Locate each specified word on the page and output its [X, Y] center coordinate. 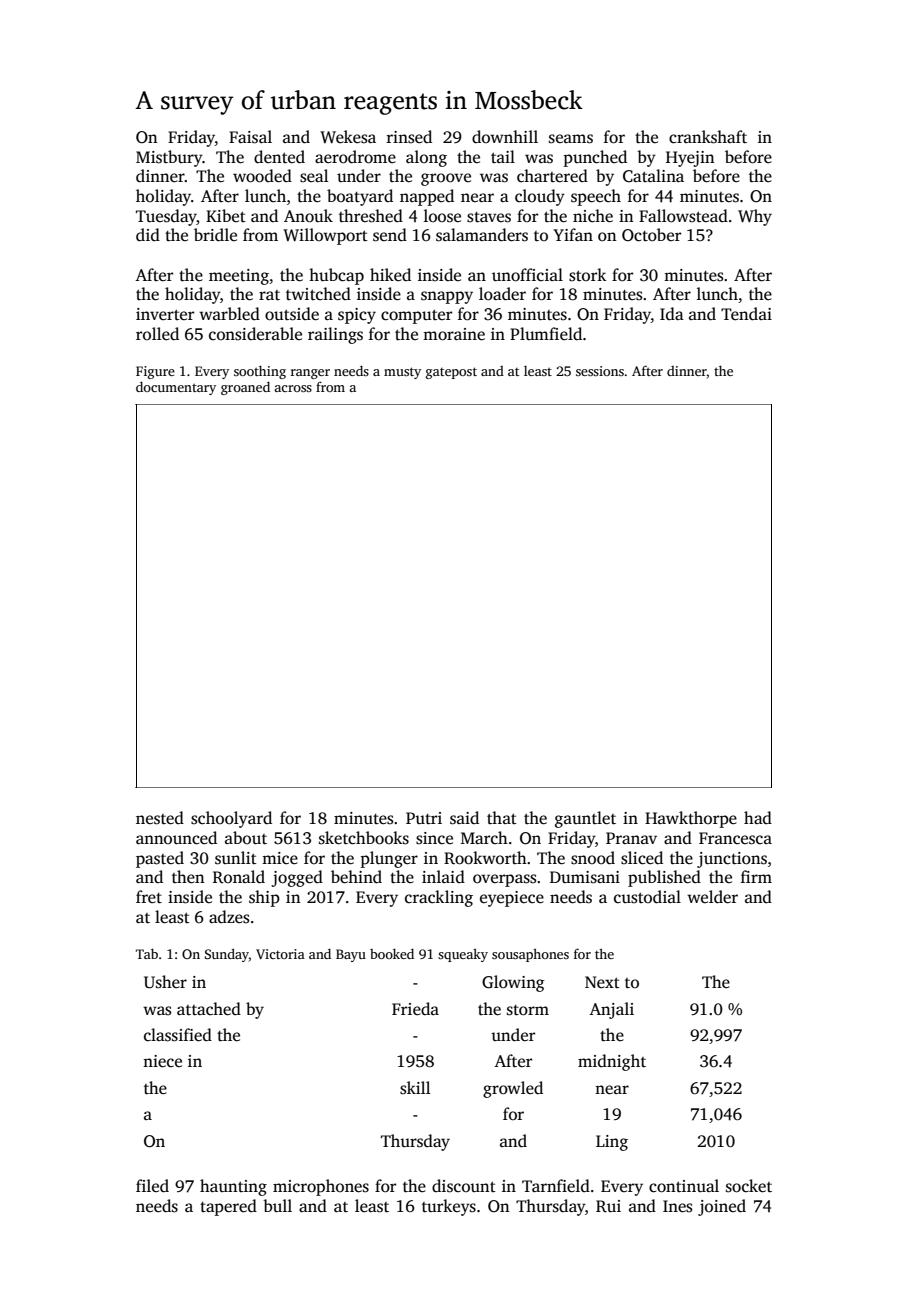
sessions [600, 371]
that [502, 817]
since [434, 838]
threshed [371, 216]
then [188, 877]
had [758, 817]
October [651, 235]
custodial [647, 897]
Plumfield [546, 334]
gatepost [451, 373]
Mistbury [169, 158]
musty [402, 373]
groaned [245, 388]
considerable [255, 334]
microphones [321, 1187]
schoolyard [231, 819]
